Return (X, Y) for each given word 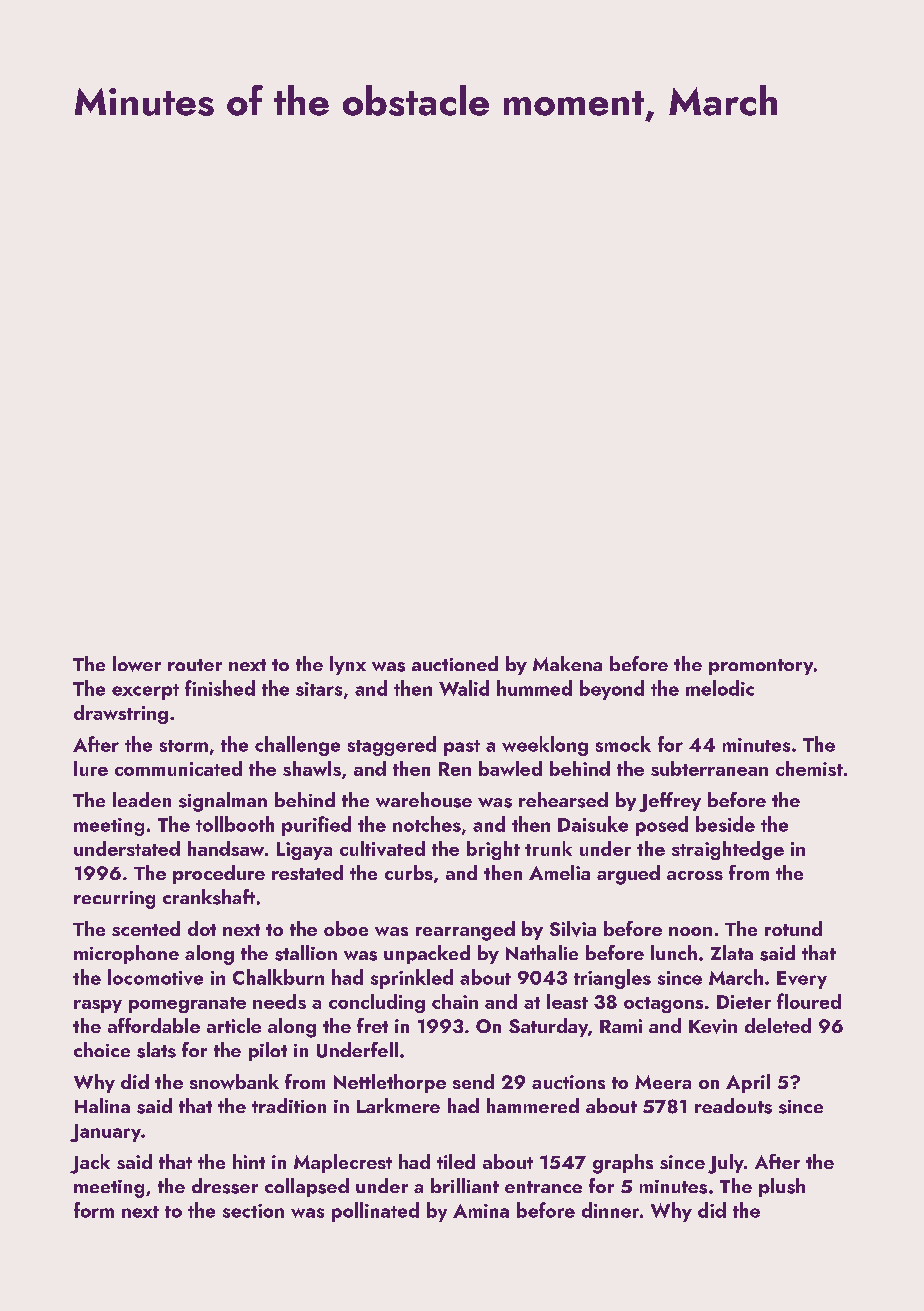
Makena (567, 663)
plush (782, 1187)
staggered (392, 746)
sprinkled (412, 979)
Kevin (713, 1026)
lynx (348, 665)
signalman (223, 802)
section (253, 1211)
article (234, 1025)
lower (137, 664)
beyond (612, 690)
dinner (610, 1210)
